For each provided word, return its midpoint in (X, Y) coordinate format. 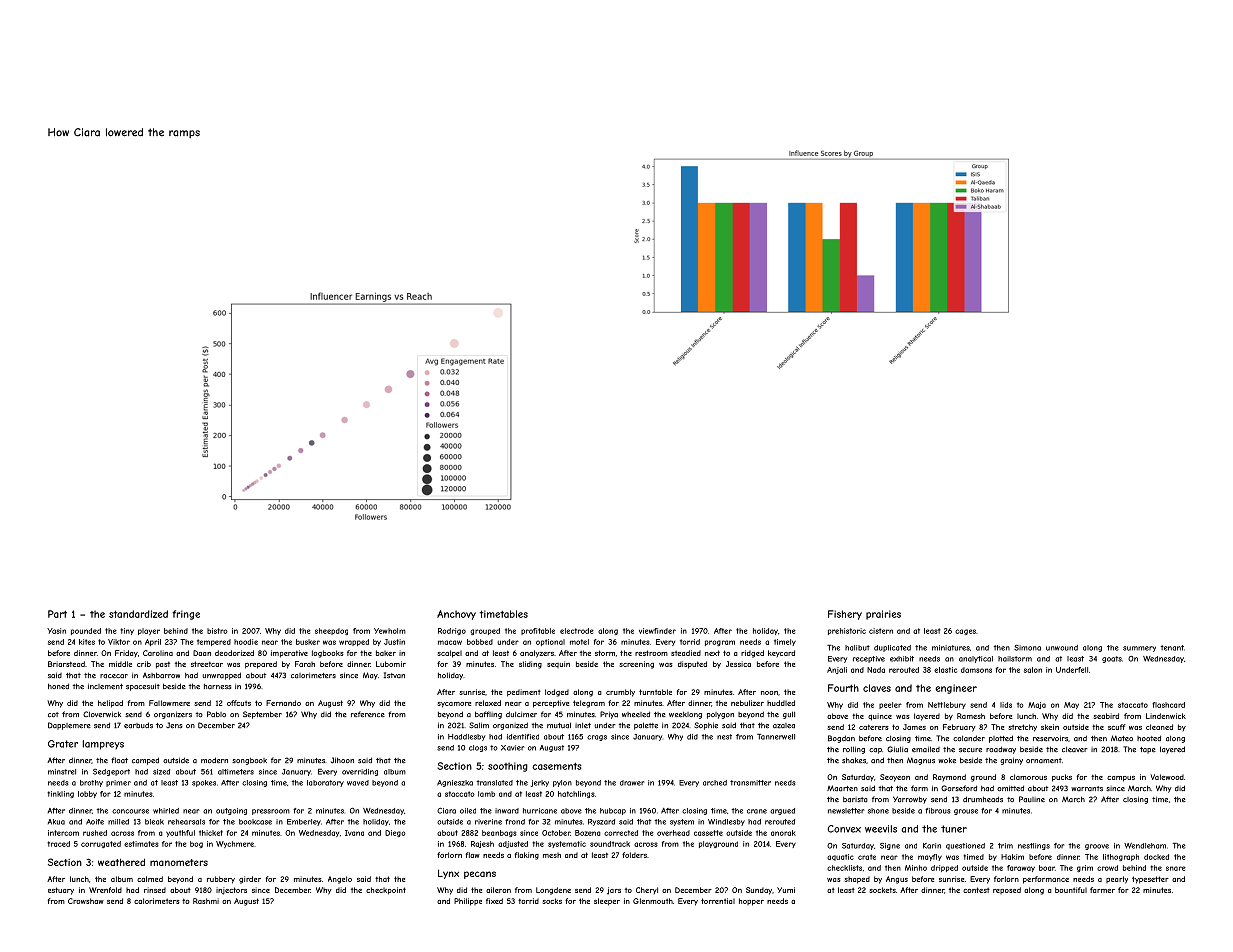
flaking (527, 856)
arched (715, 783)
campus (1121, 779)
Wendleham (1145, 846)
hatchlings (576, 794)
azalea (784, 726)
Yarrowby (910, 800)
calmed (150, 879)
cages (965, 632)
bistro (217, 631)
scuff (1117, 727)
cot (53, 714)
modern (214, 760)
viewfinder (657, 631)
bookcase (255, 822)
